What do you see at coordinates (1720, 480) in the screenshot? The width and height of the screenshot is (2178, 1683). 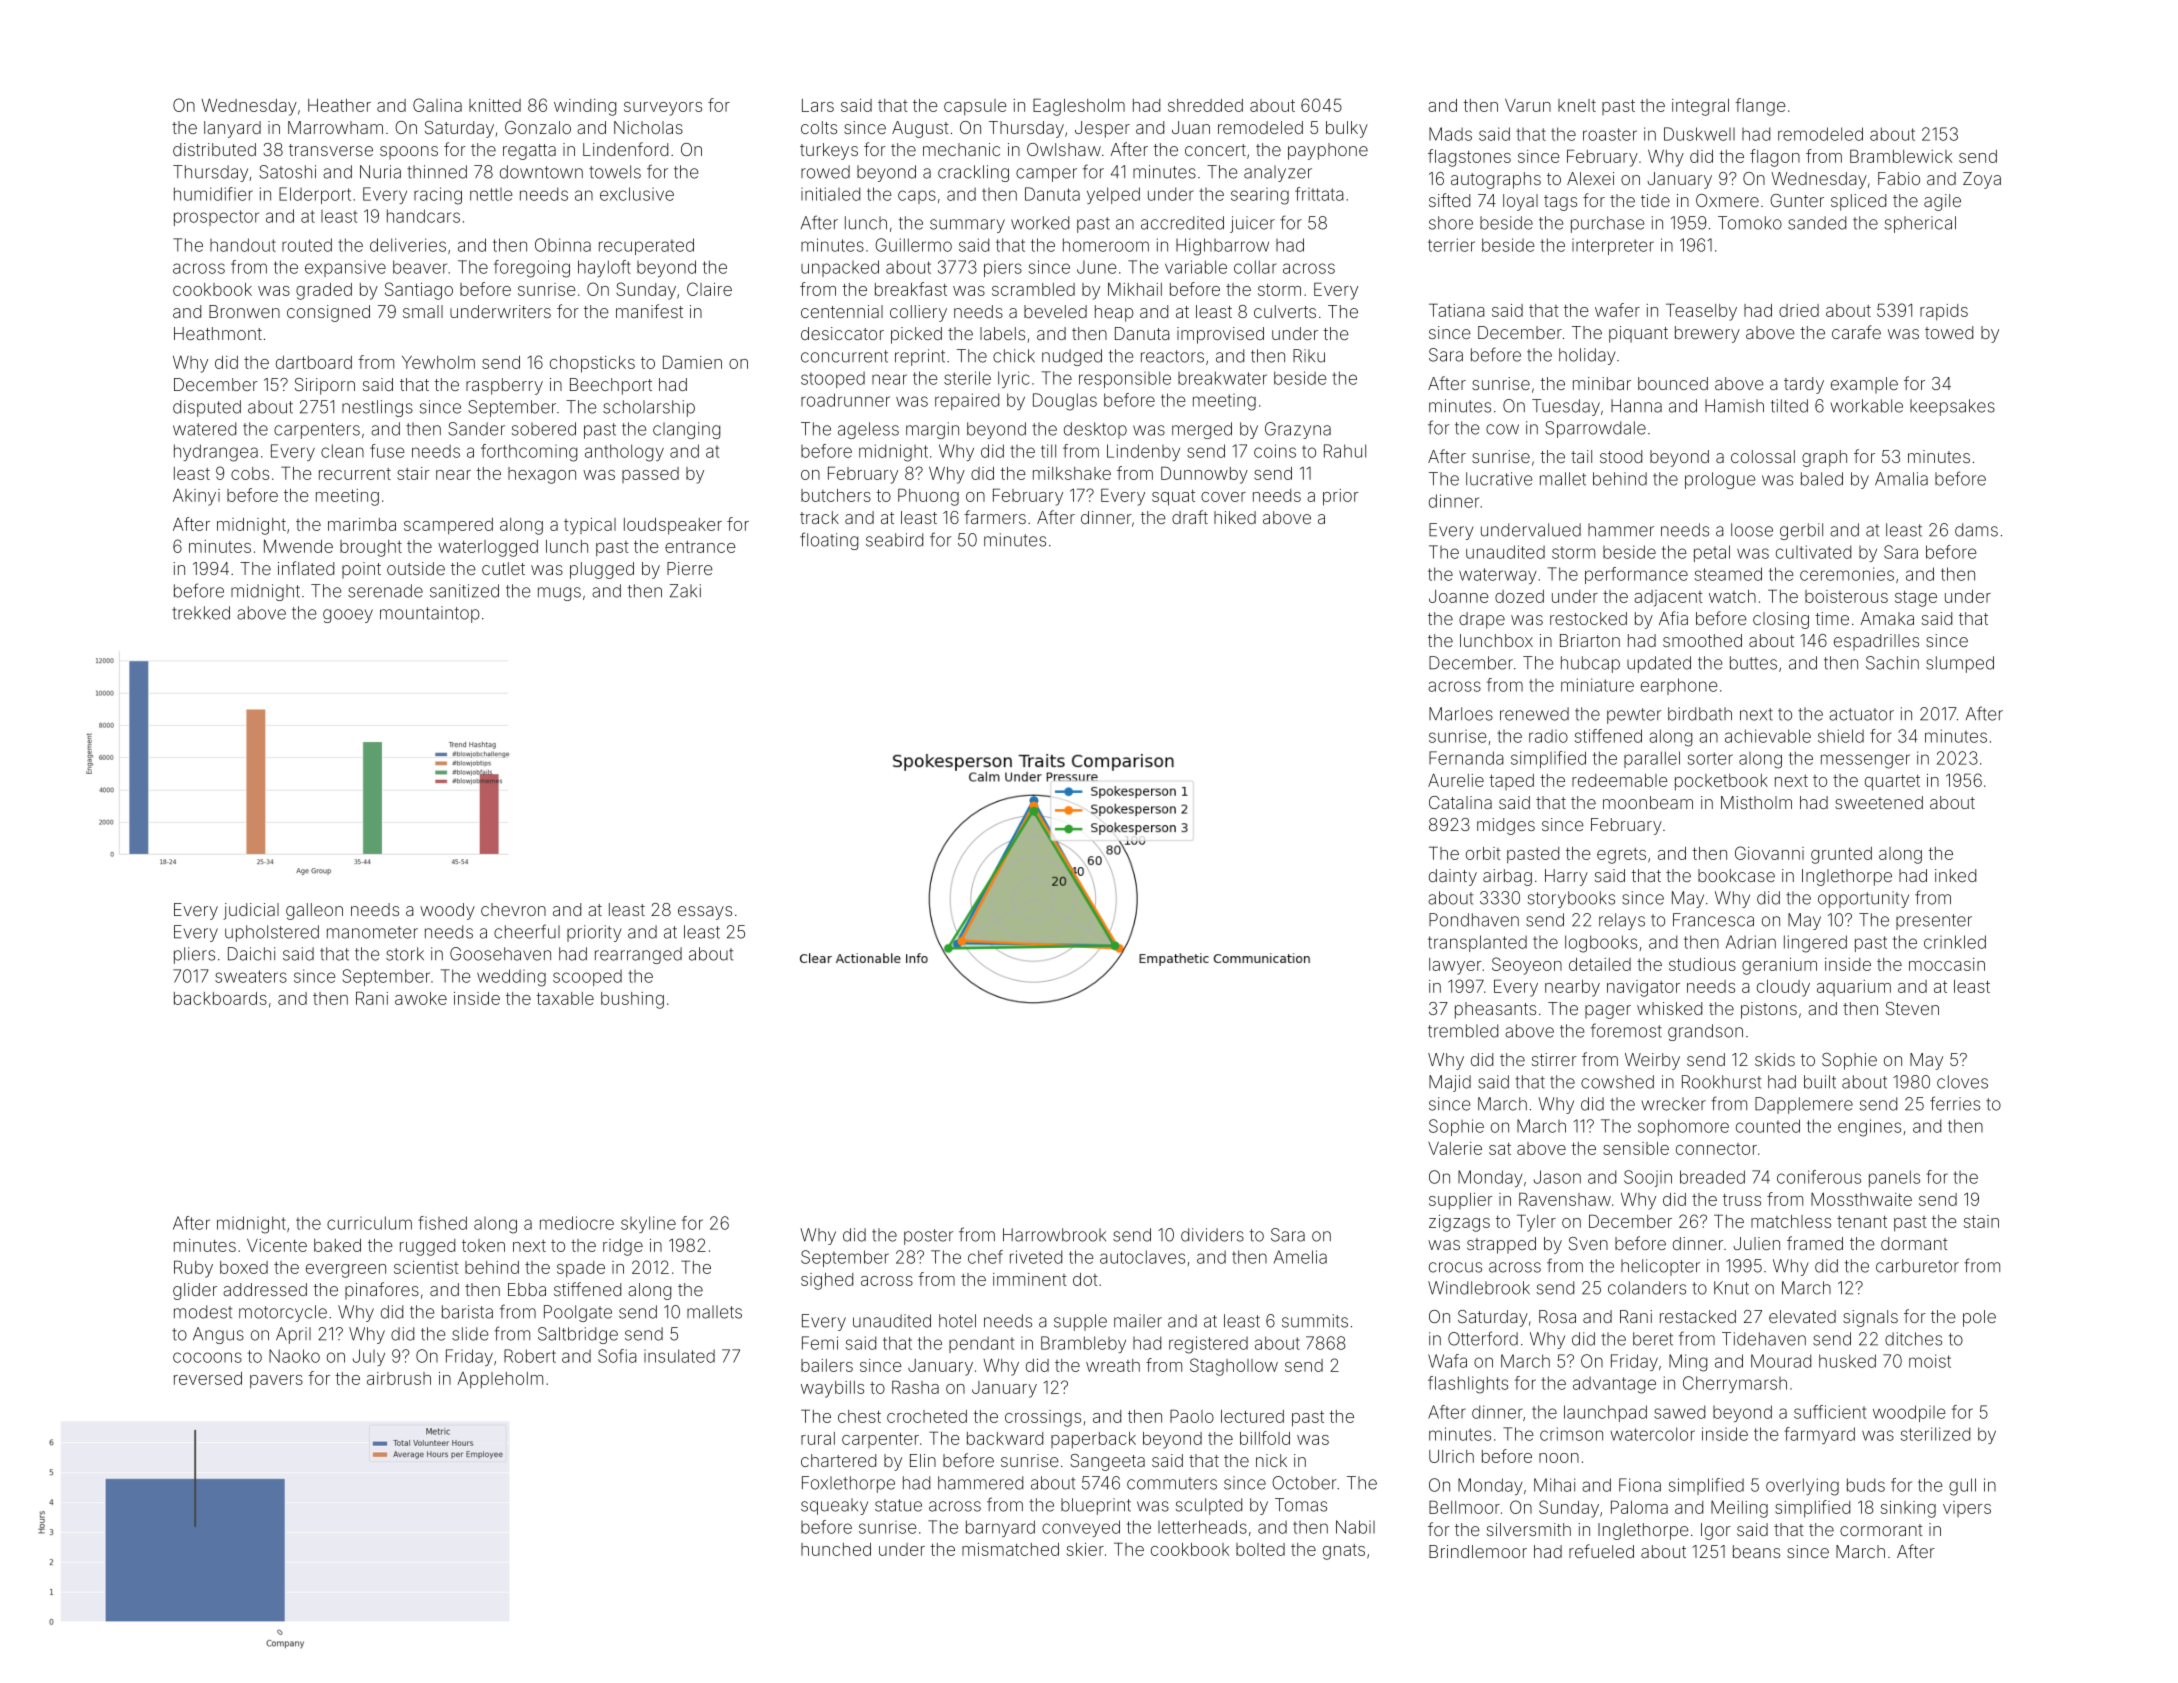 I see `prologue` at bounding box center [1720, 480].
